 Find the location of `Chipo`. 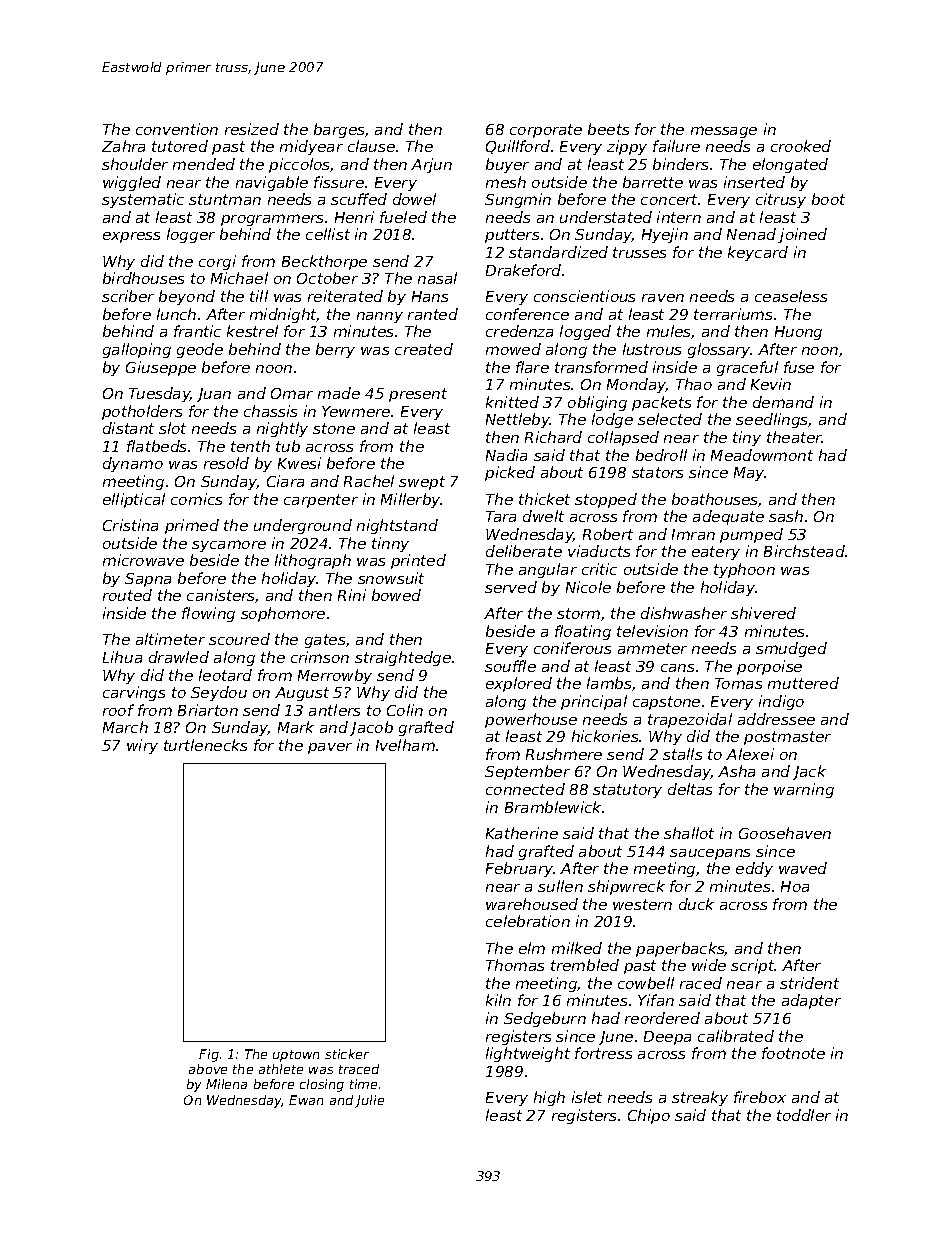

Chipo is located at coordinates (649, 1116).
